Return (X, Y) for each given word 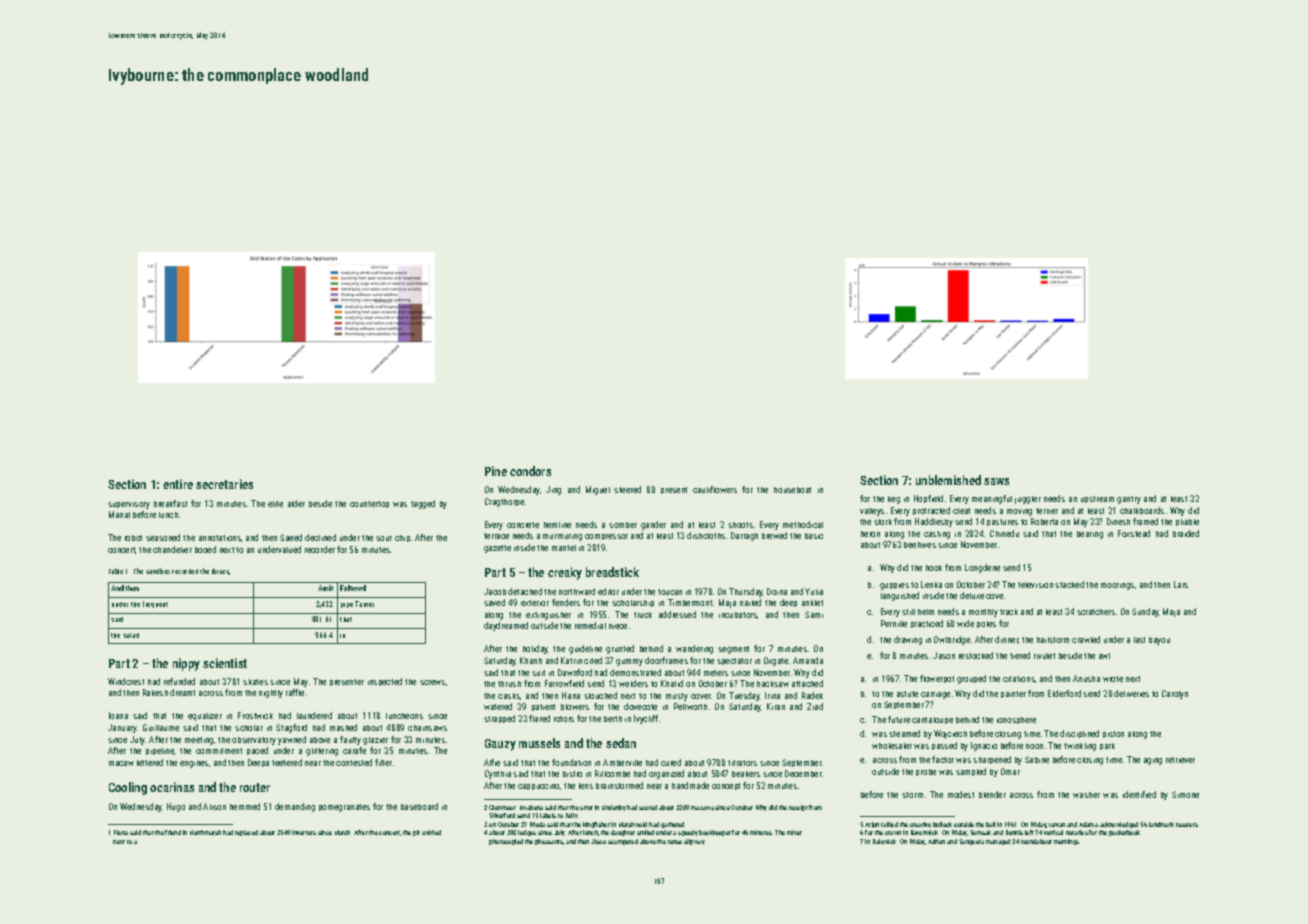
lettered (150, 762)
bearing (1090, 535)
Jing (553, 490)
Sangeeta (971, 842)
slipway (694, 842)
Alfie (492, 762)
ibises (221, 571)
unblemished (948, 480)
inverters (304, 832)
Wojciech (950, 734)
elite (275, 504)
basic (814, 536)
